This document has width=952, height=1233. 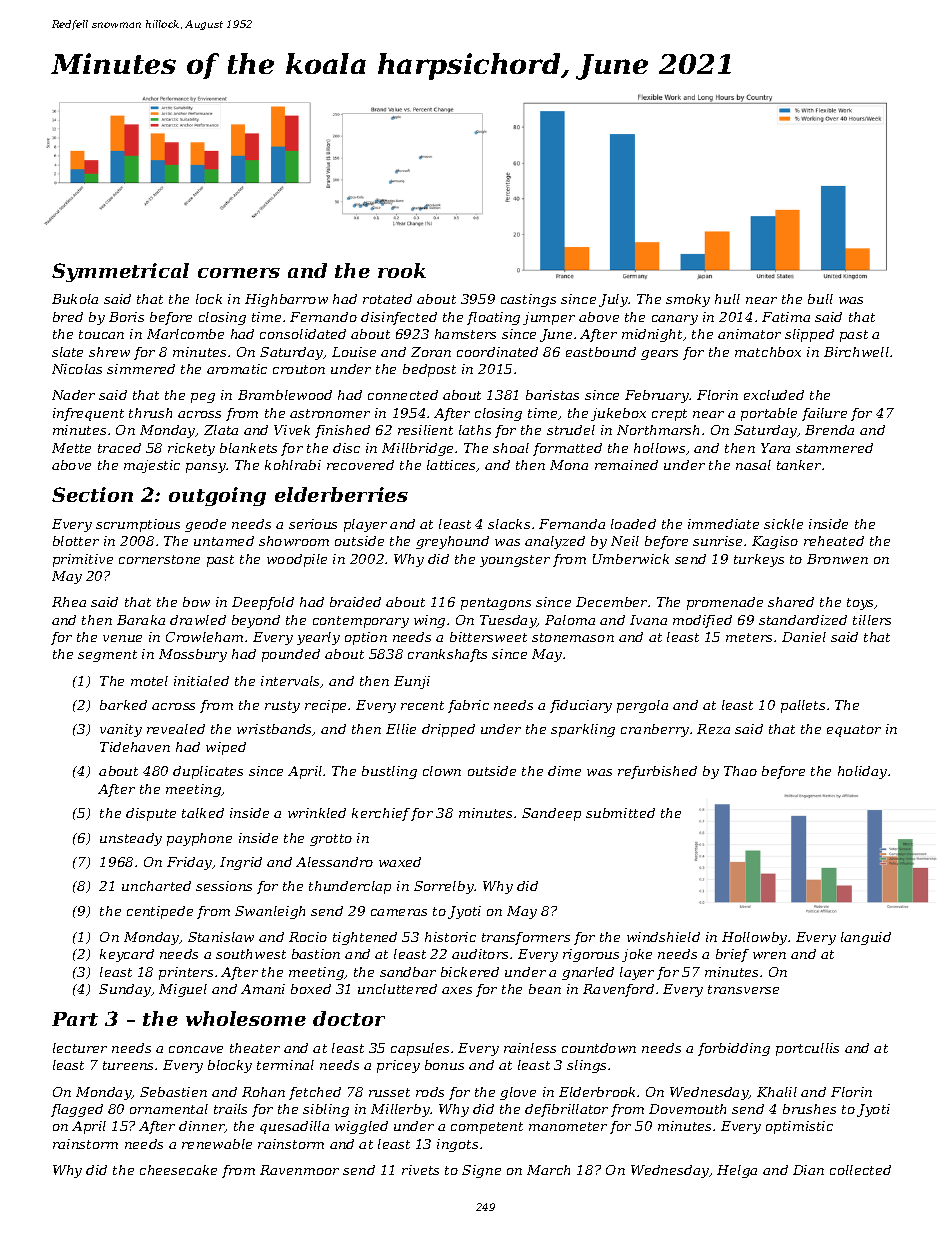 What do you see at coordinates (769, 955) in the document?
I see `wren` at bounding box center [769, 955].
